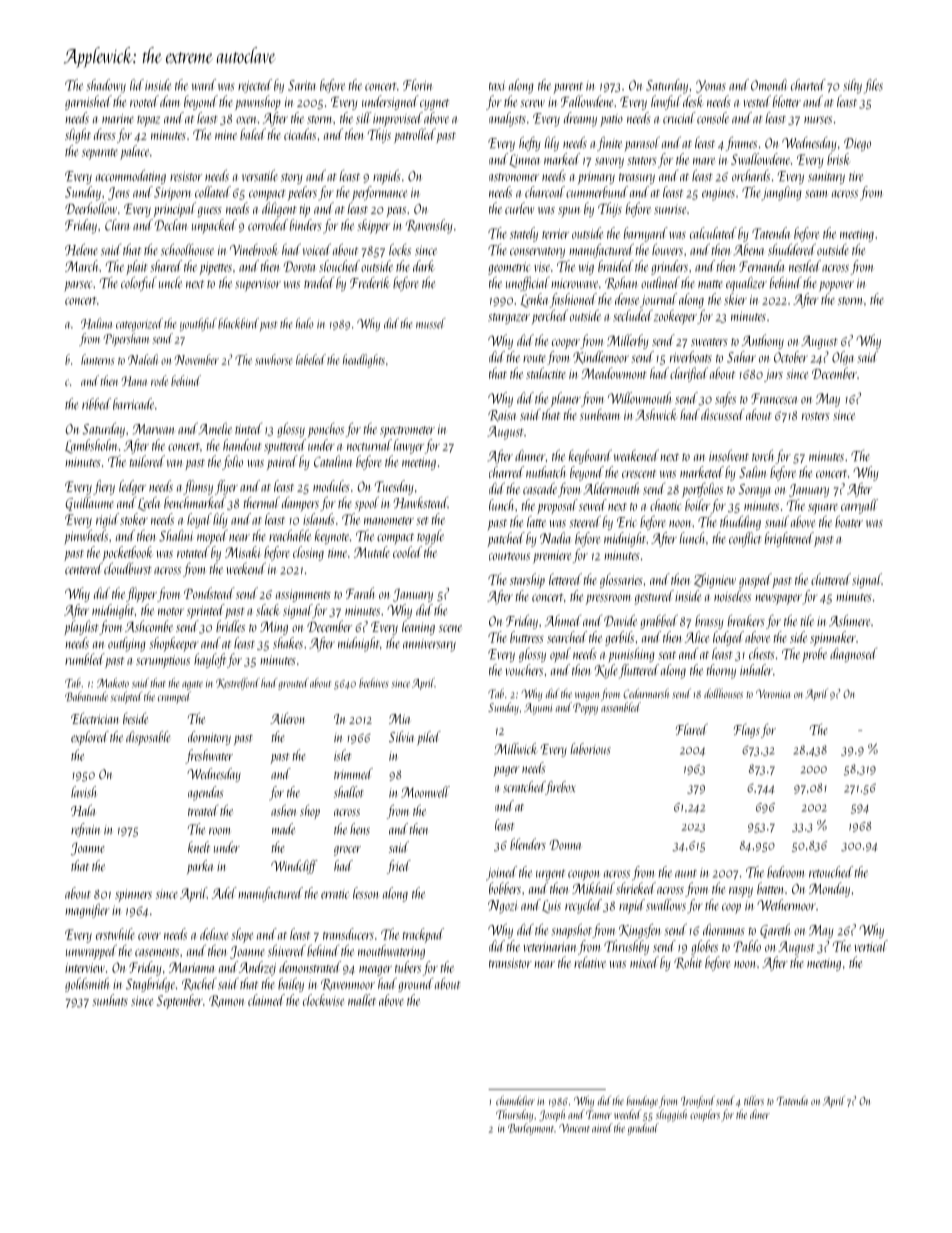 The width and height of the screenshot is (952, 1233). I want to click on tinted, so click(248, 428).
